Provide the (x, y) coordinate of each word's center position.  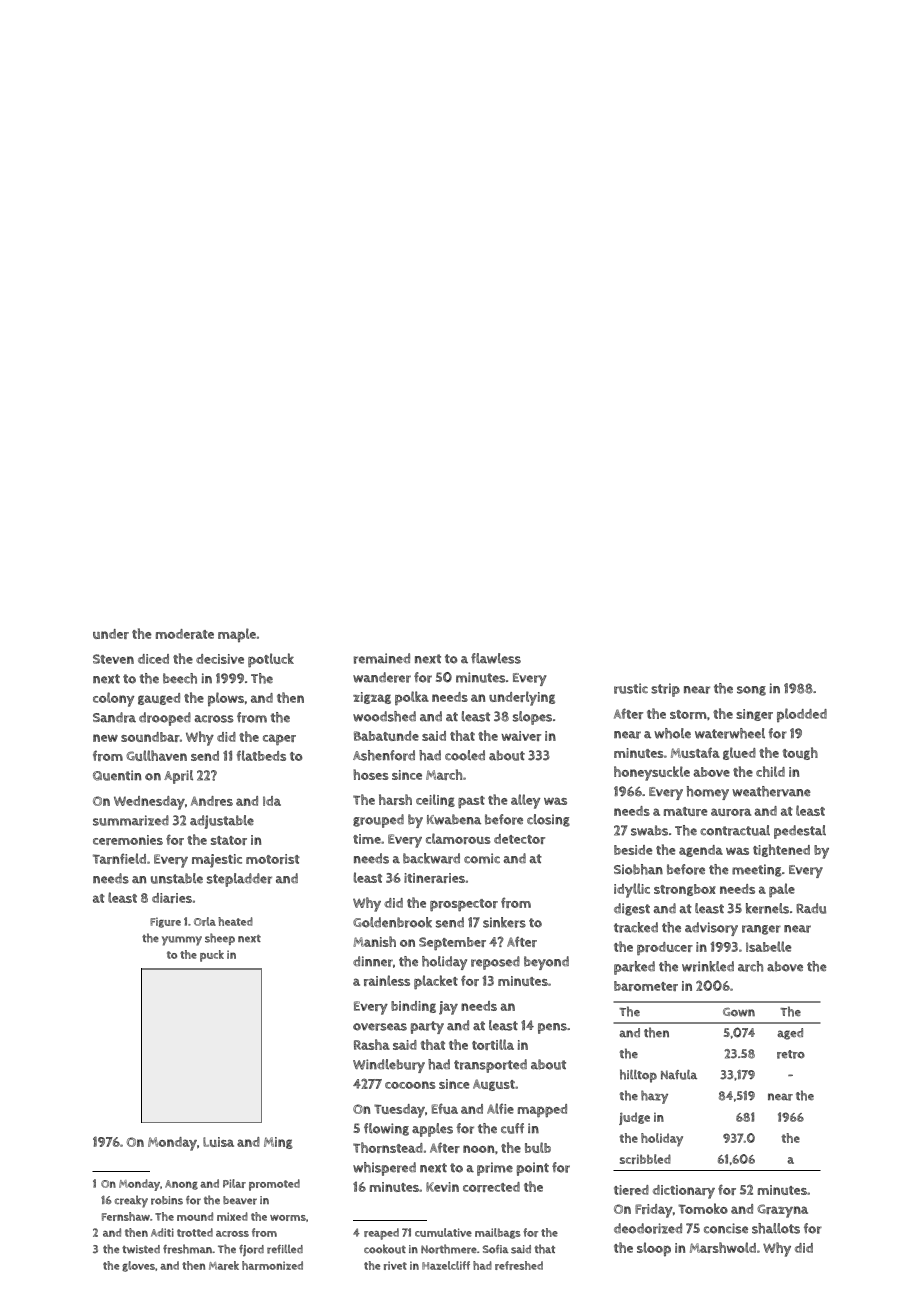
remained (382, 658)
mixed (232, 1216)
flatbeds (261, 755)
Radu (811, 908)
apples (432, 1130)
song (751, 691)
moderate (185, 634)
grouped (378, 821)
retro (791, 1054)
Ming (278, 1143)
